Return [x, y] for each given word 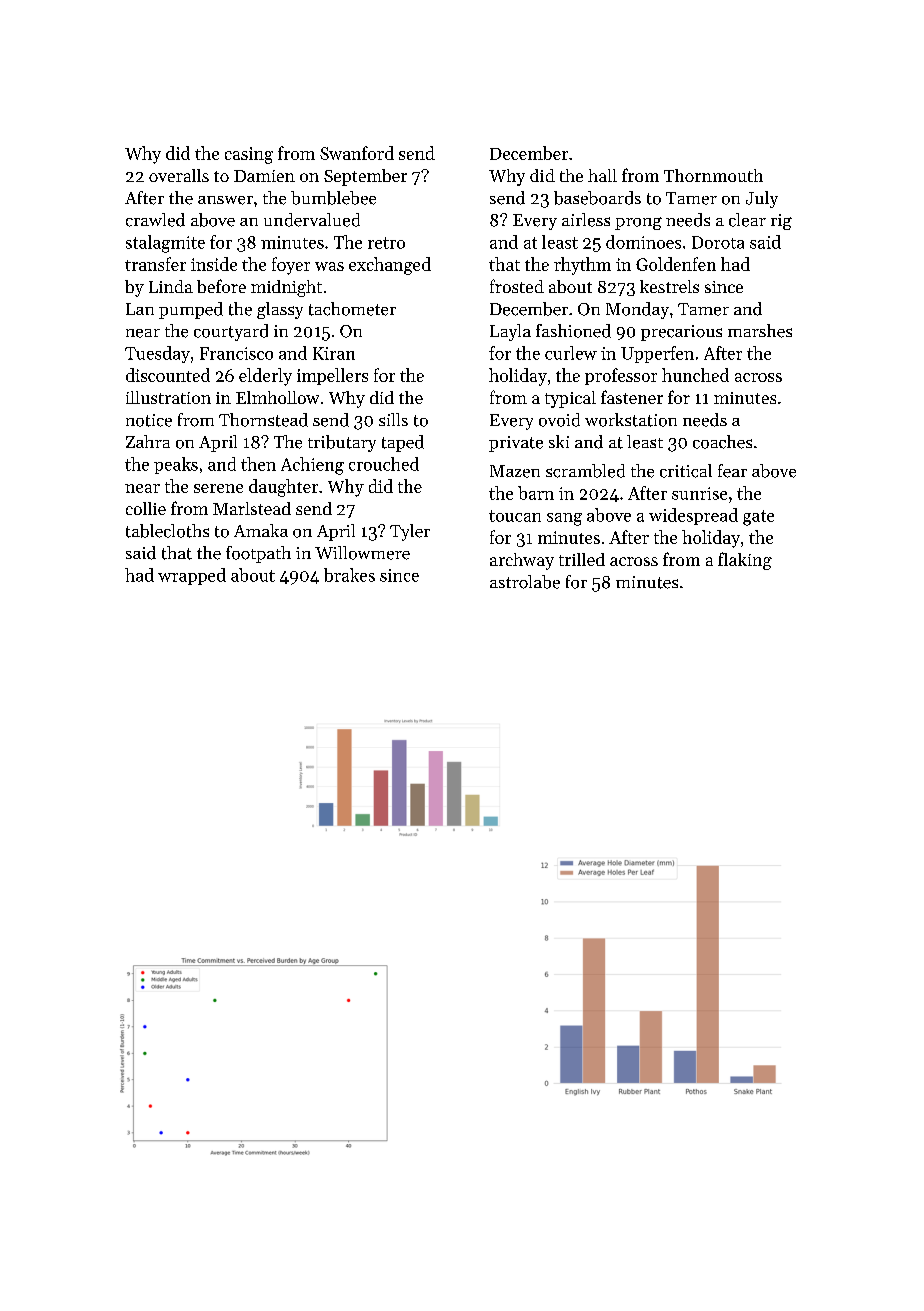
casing [249, 155]
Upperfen [657, 354]
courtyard [231, 332]
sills [393, 419]
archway [522, 561]
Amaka [261, 530]
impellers [332, 376]
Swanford [357, 153]
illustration [168, 397]
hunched [695, 375]
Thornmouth [713, 175]
